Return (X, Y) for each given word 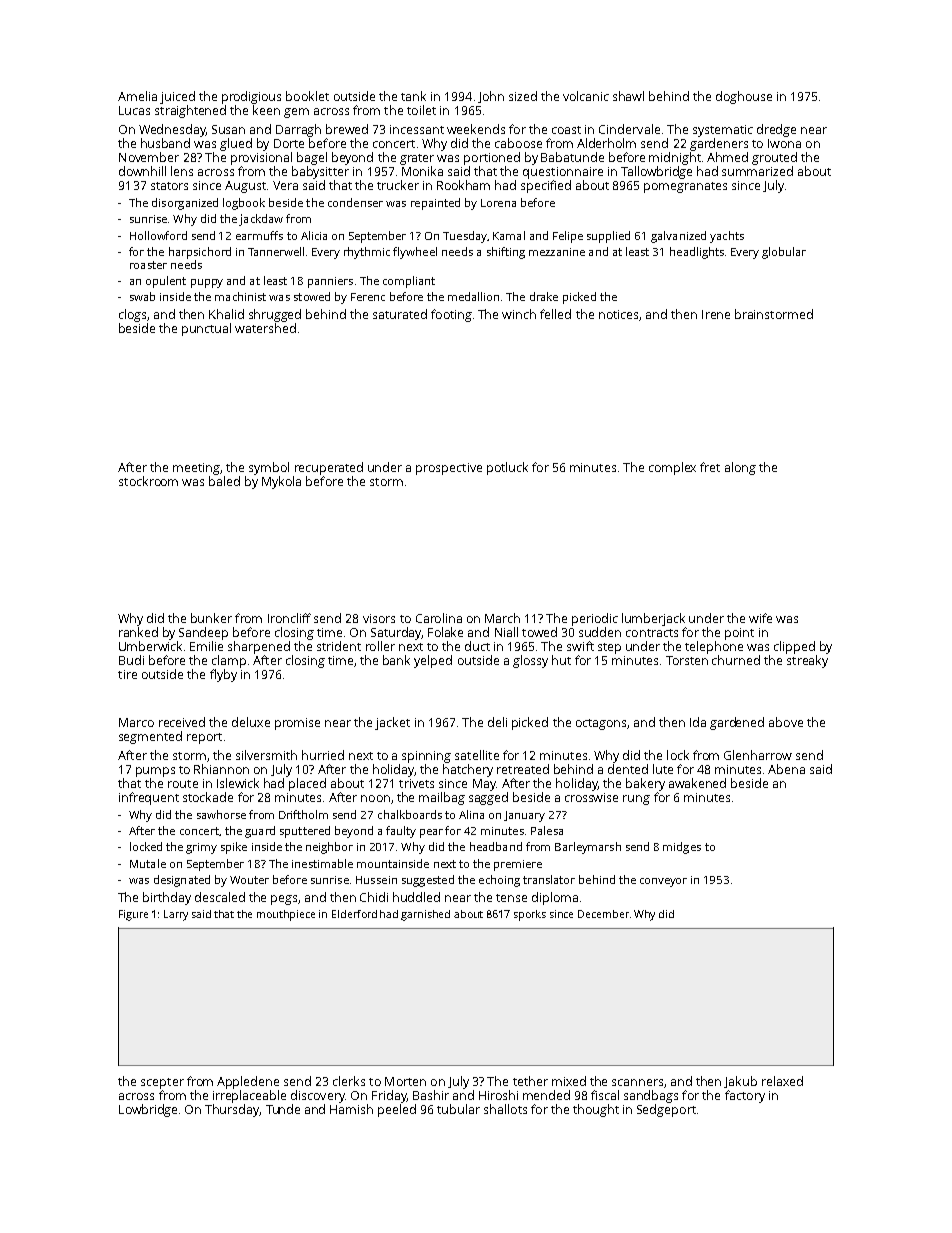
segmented (150, 737)
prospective (449, 469)
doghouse (744, 97)
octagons (601, 724)
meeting (196, 469)
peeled (397, 1110)
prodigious (251, 97)
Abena (786, 769)
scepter (162, 1083)
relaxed (782, 1081)
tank (413, 96)
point (739, 634)
